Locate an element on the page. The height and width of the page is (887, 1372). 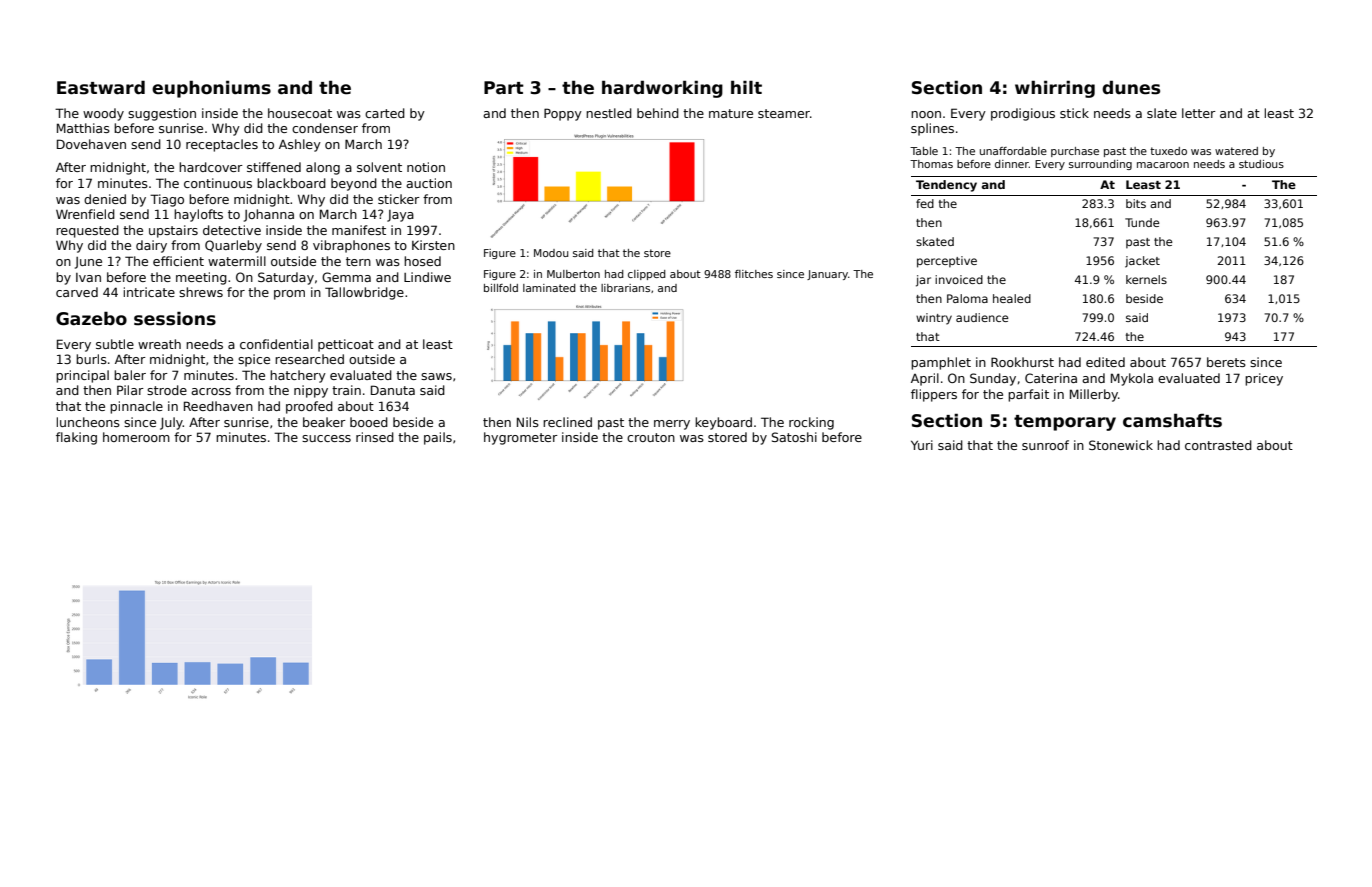
dunes is located at coordinates (1131, 87).
